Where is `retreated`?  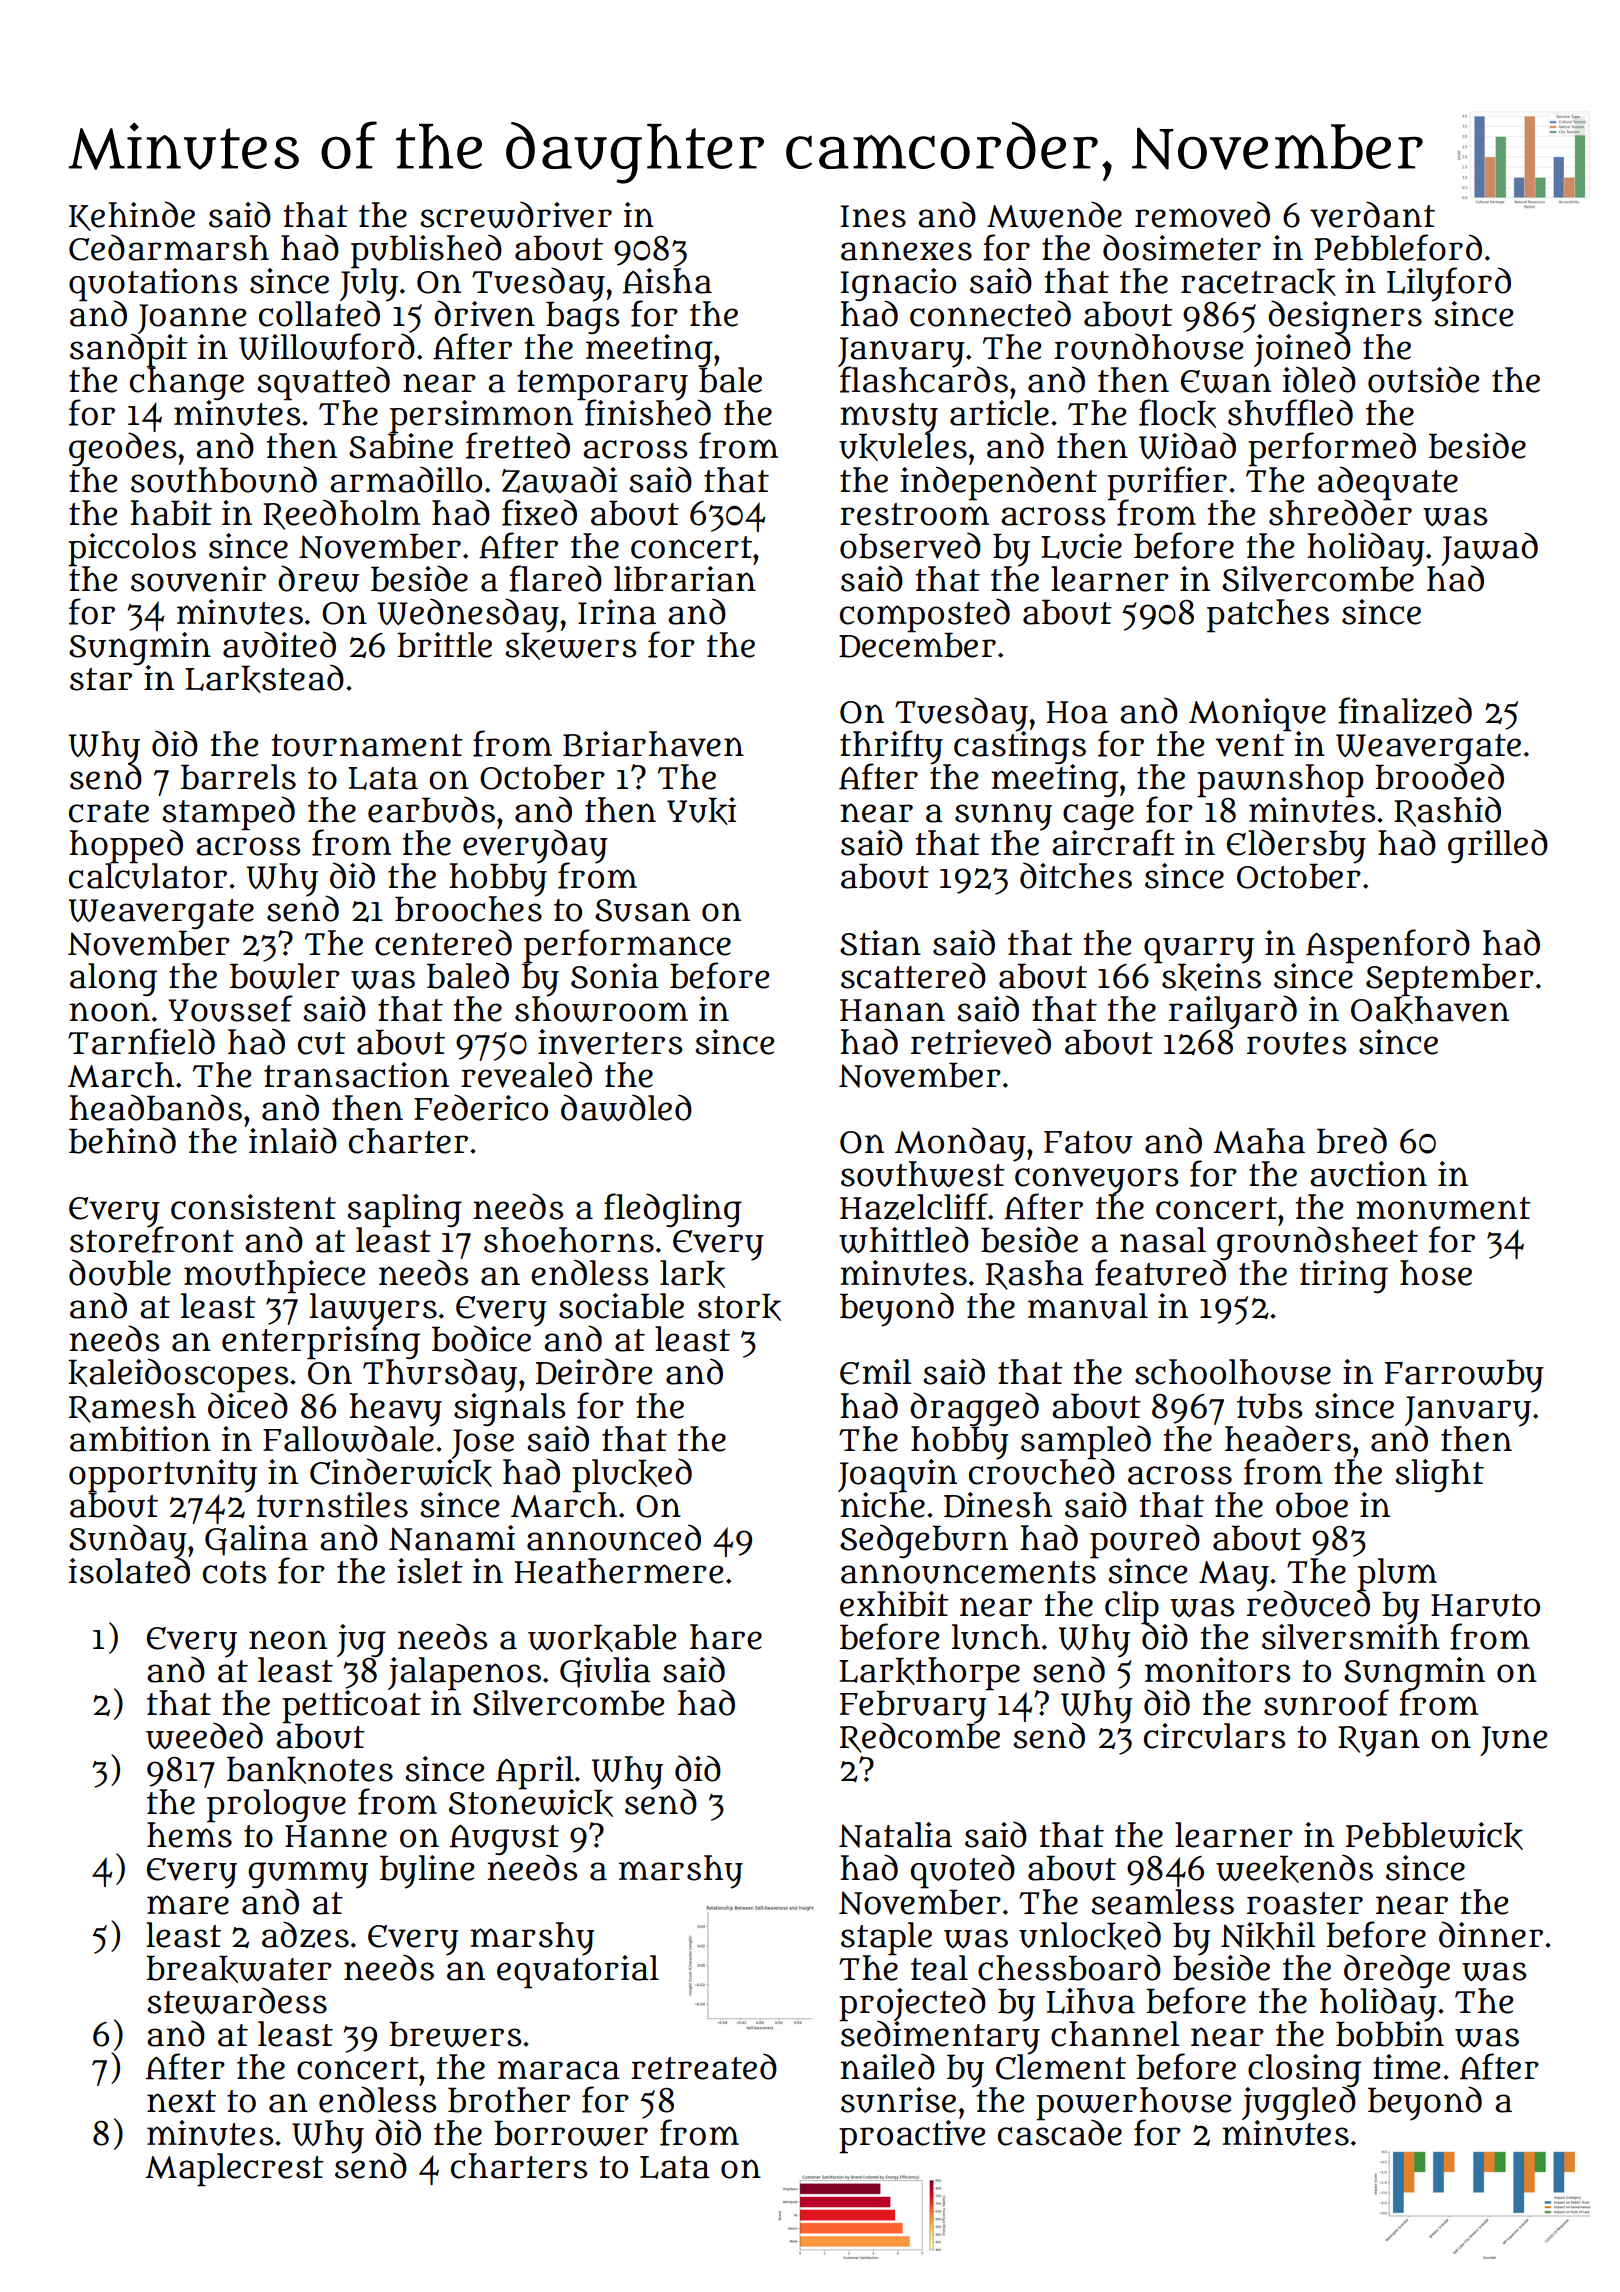
retreated is located at coordinates (704, 2066).
